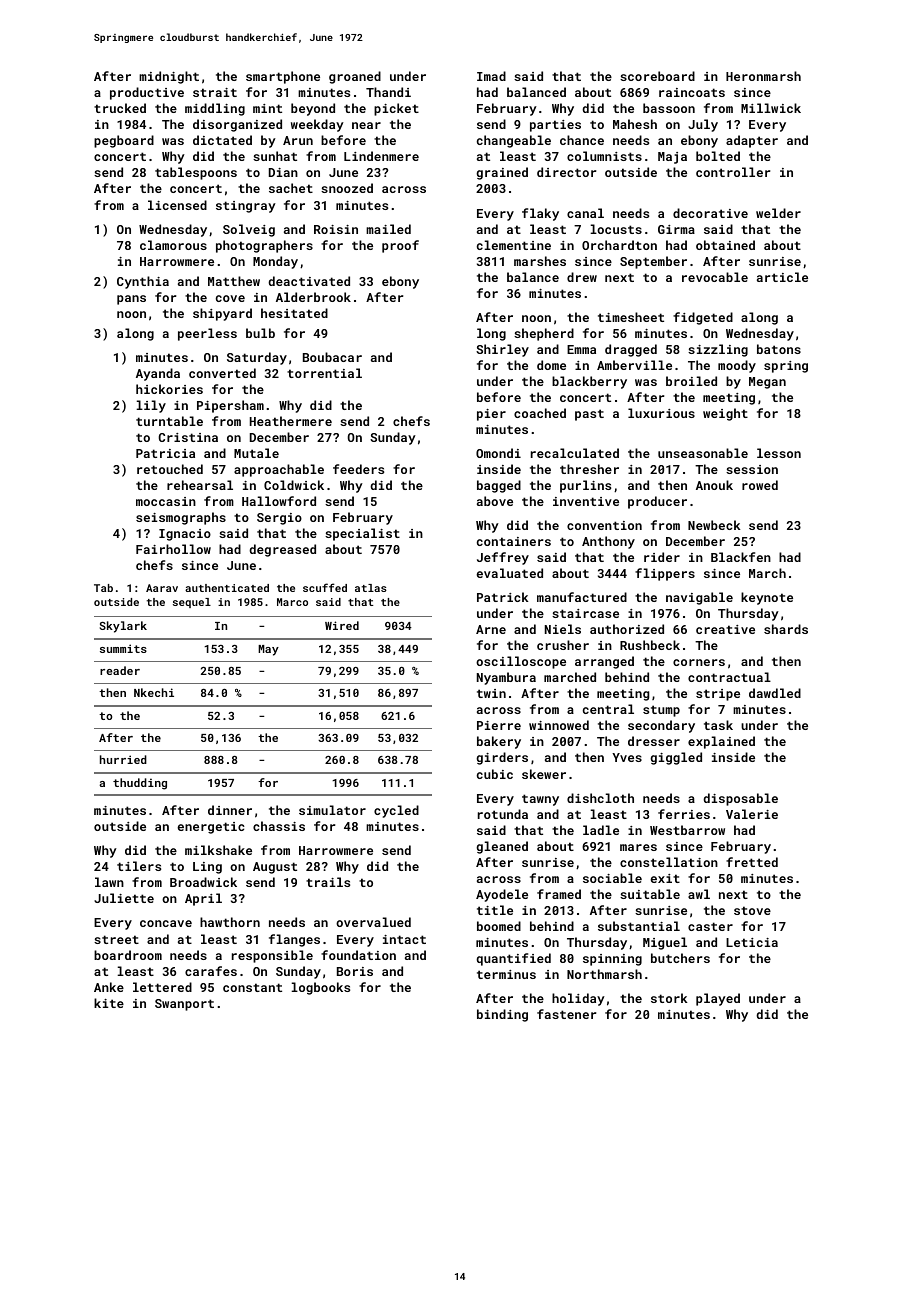 This document has height=1316, width=908. What do you see at coordinates (120, 108) in the document?
I see `trucked` at bounding box center [120, 108].
